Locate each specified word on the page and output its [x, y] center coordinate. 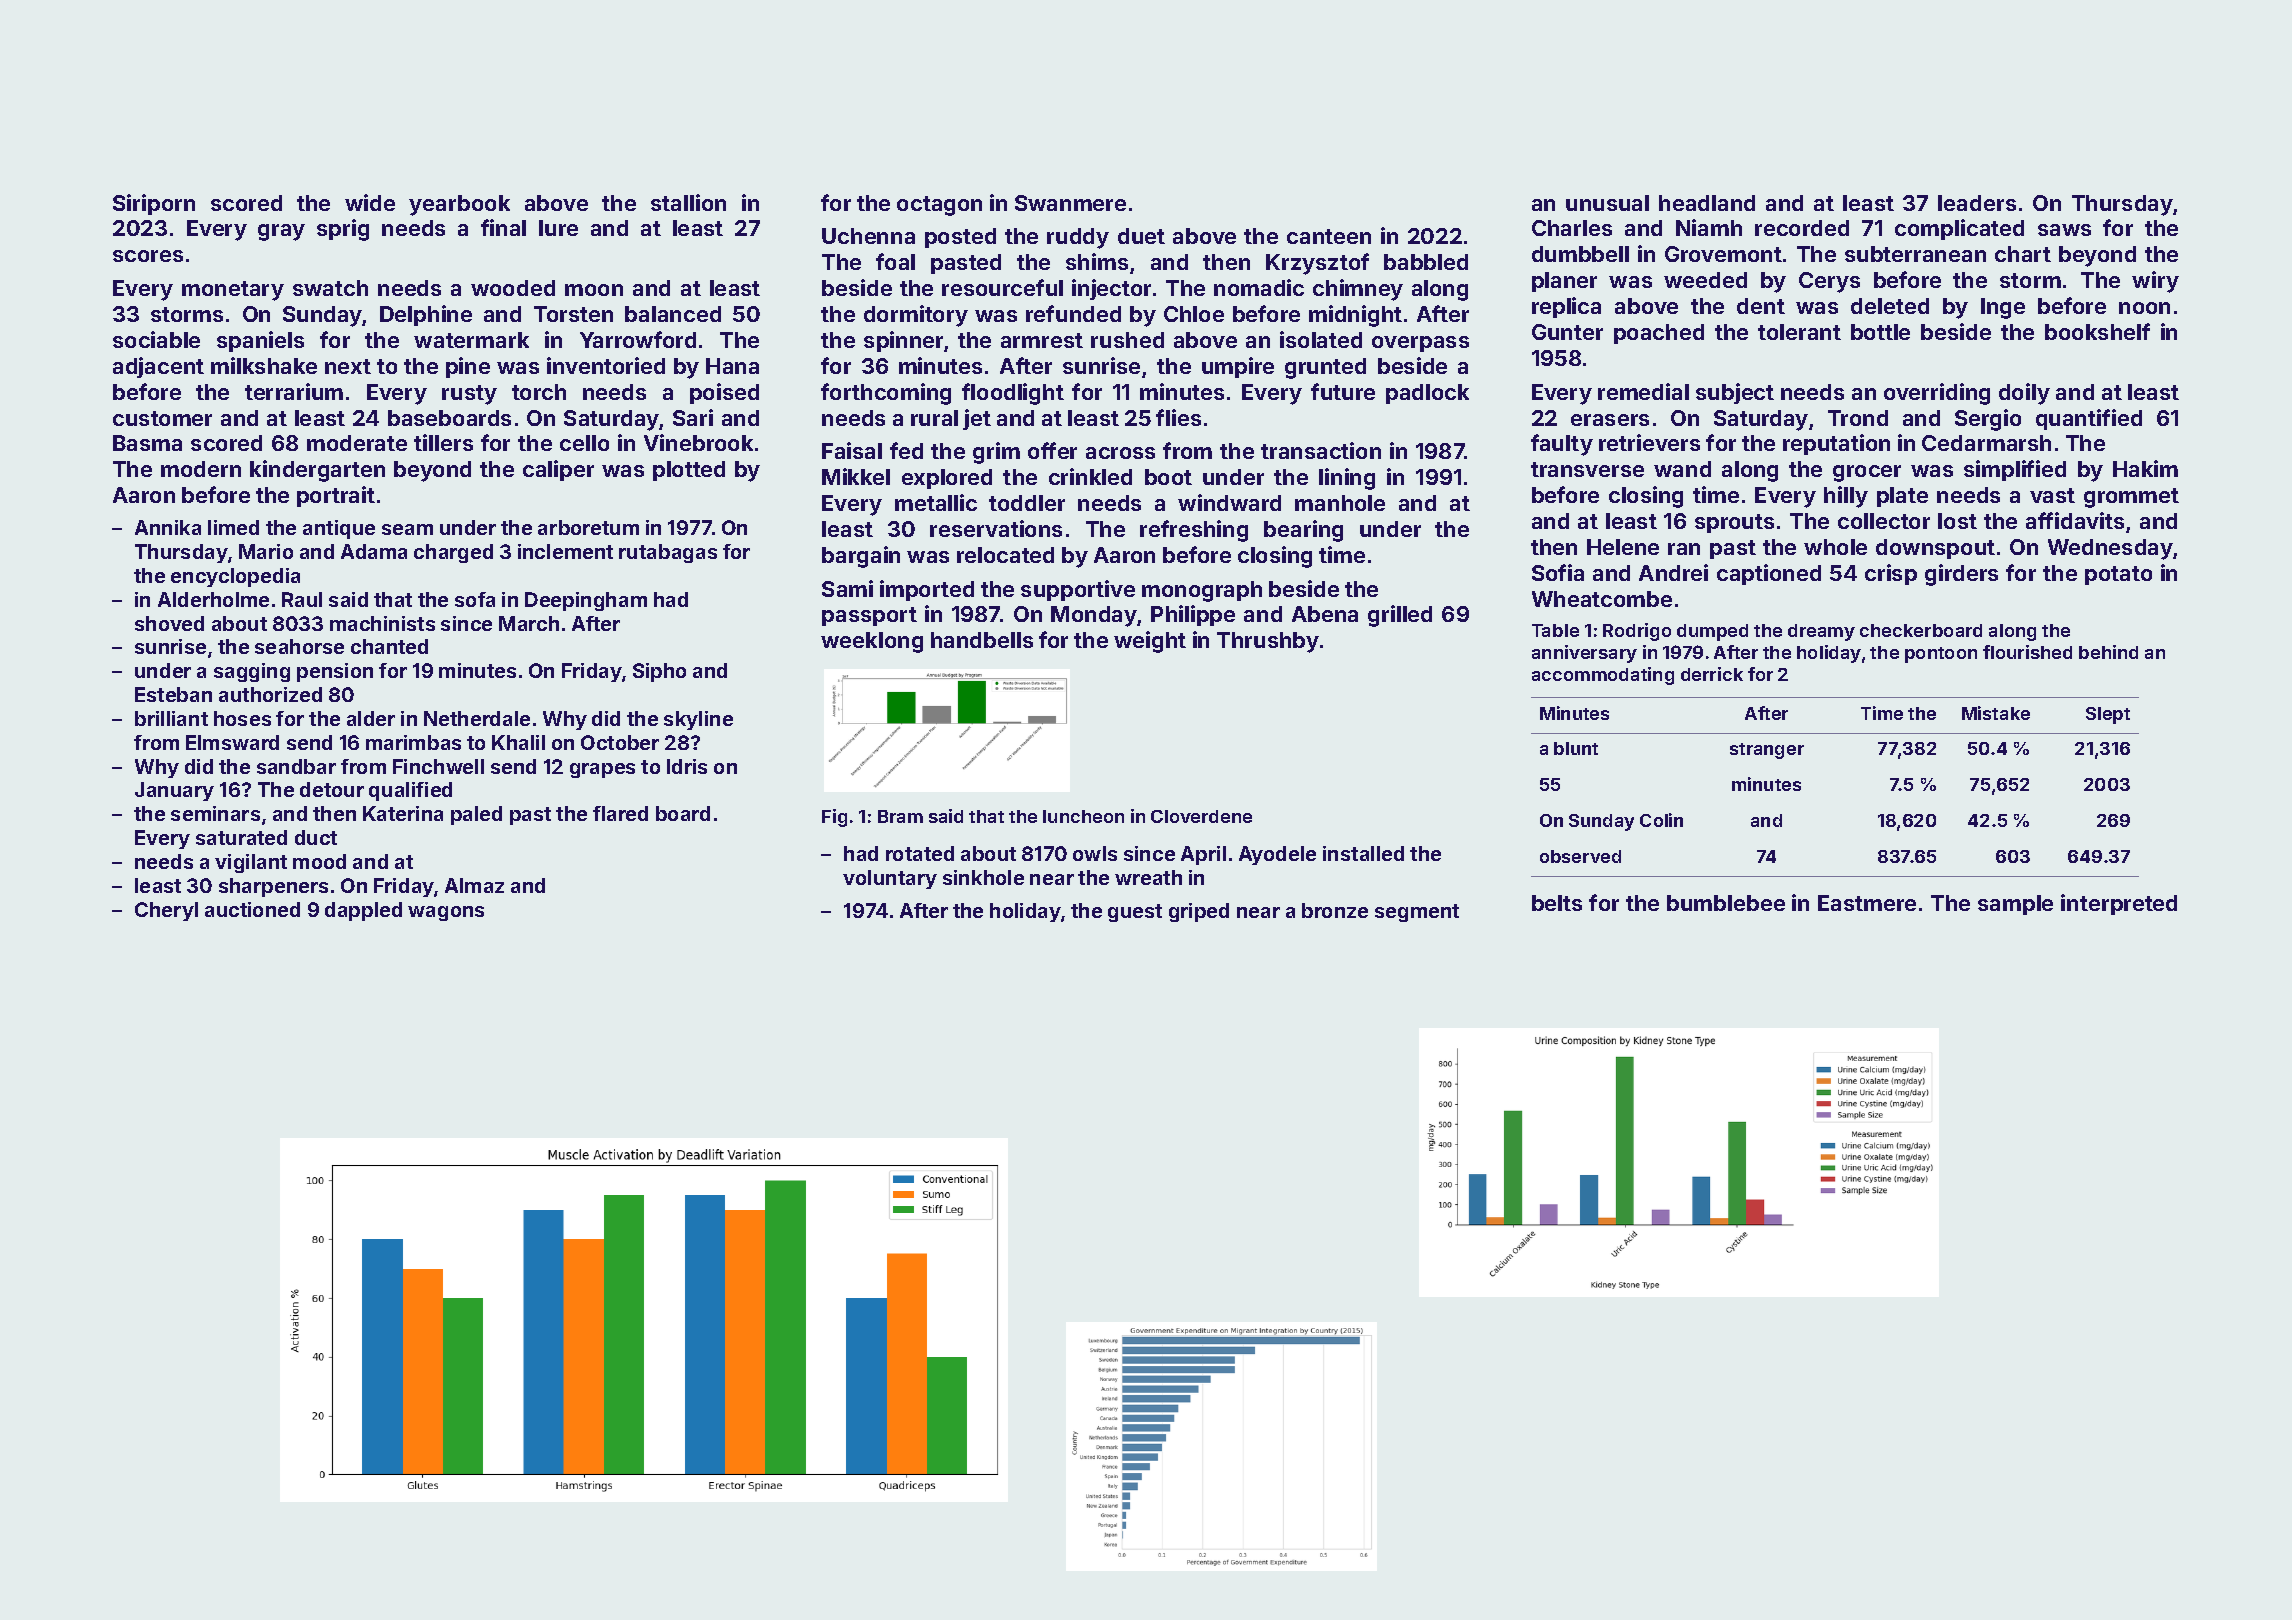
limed [233, 527]
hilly [1846, 497]
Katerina [403, 813]
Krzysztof [1317, 264]
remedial [1643, 391]
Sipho [659, 672]
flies [1178, 417]
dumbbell [1580, 254]
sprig [343, 230]
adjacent [158, 367]
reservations [996, 528]
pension [335, 672]
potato [2118, 575]
